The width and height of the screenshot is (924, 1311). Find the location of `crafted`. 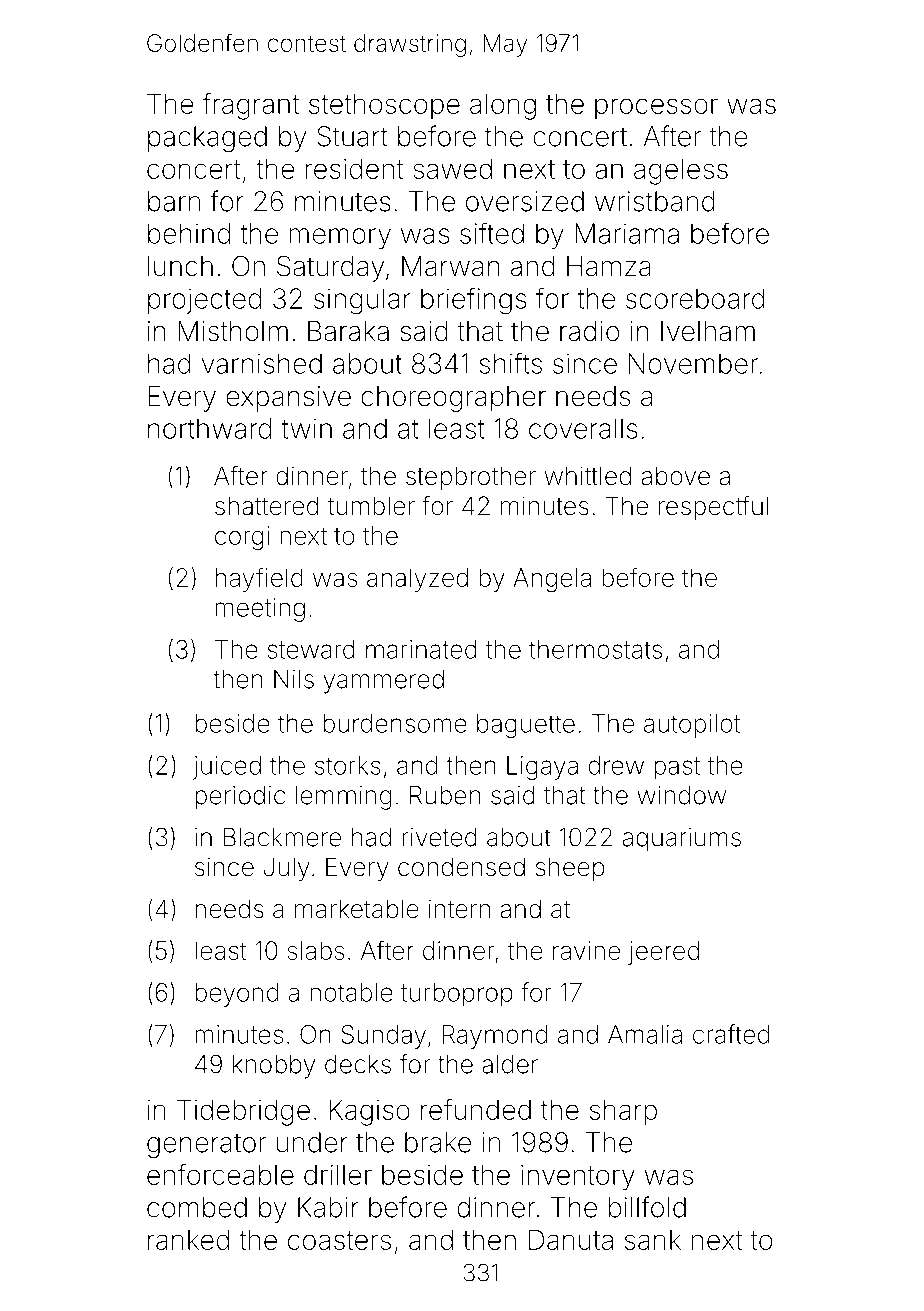

crafted is located at coordinates (731, 1034).
